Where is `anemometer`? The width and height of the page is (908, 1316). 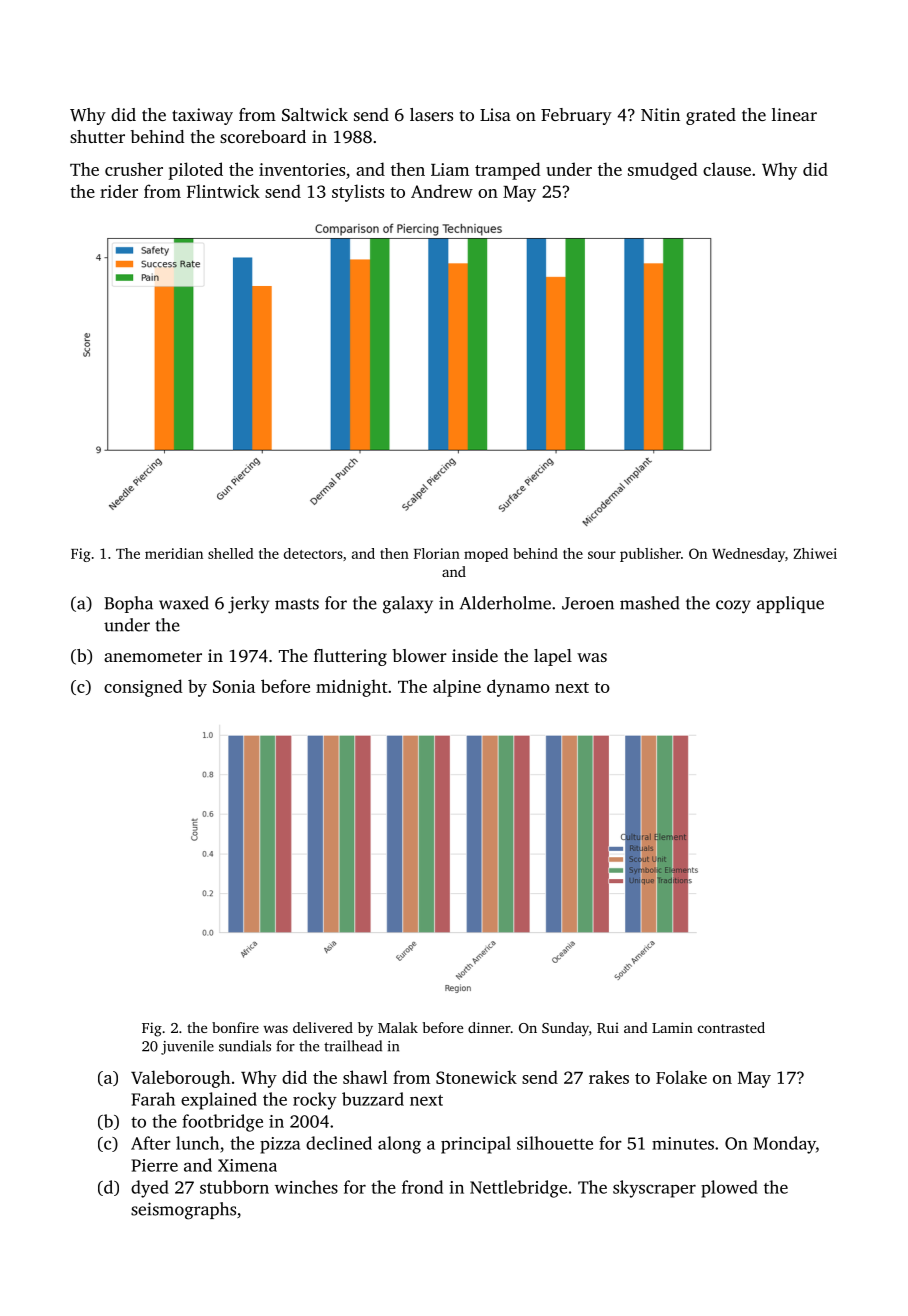 anemometer is located at coordinates (153, 656).
